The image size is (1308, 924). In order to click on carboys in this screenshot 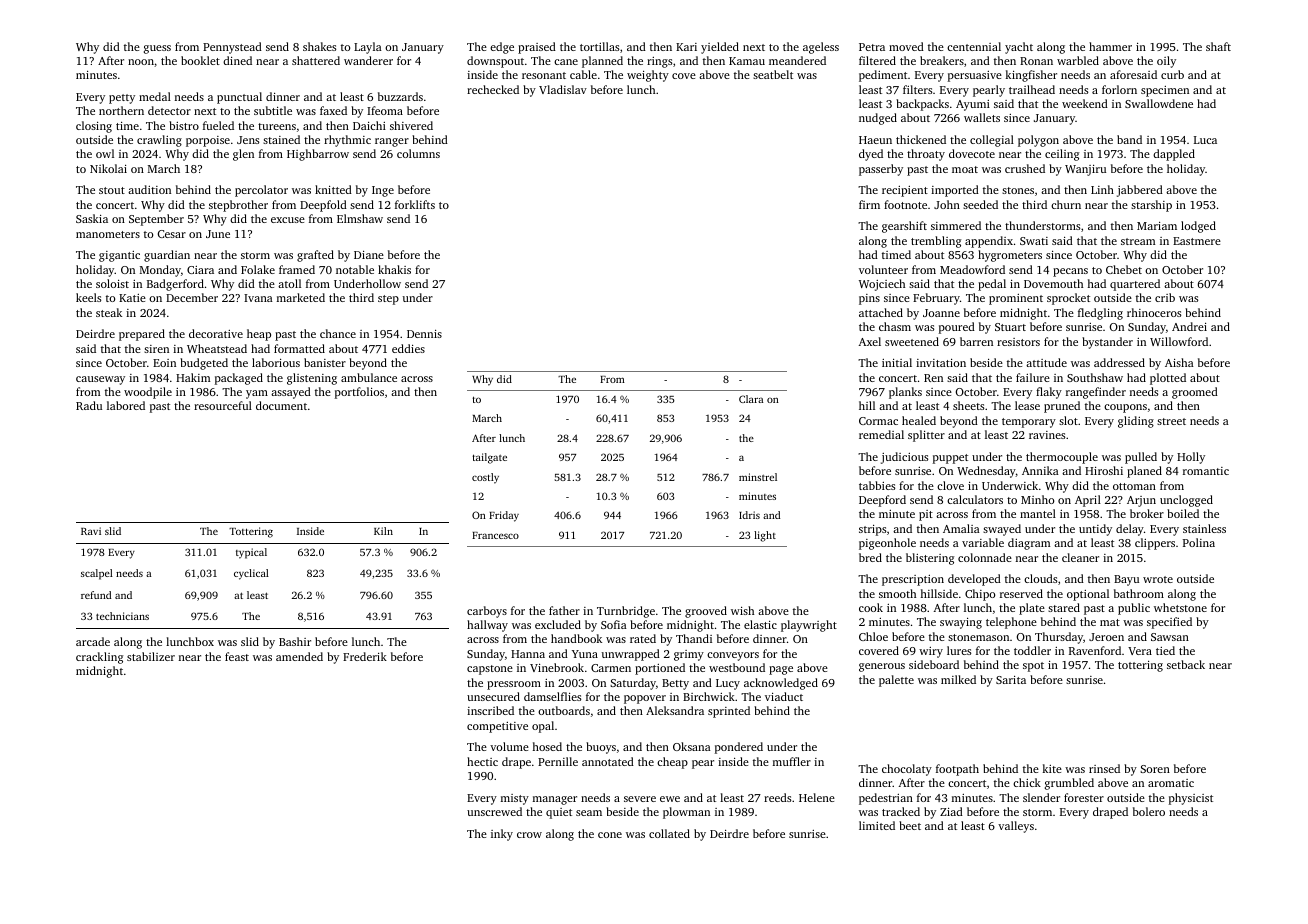, I will do `click(487, 612)`.
